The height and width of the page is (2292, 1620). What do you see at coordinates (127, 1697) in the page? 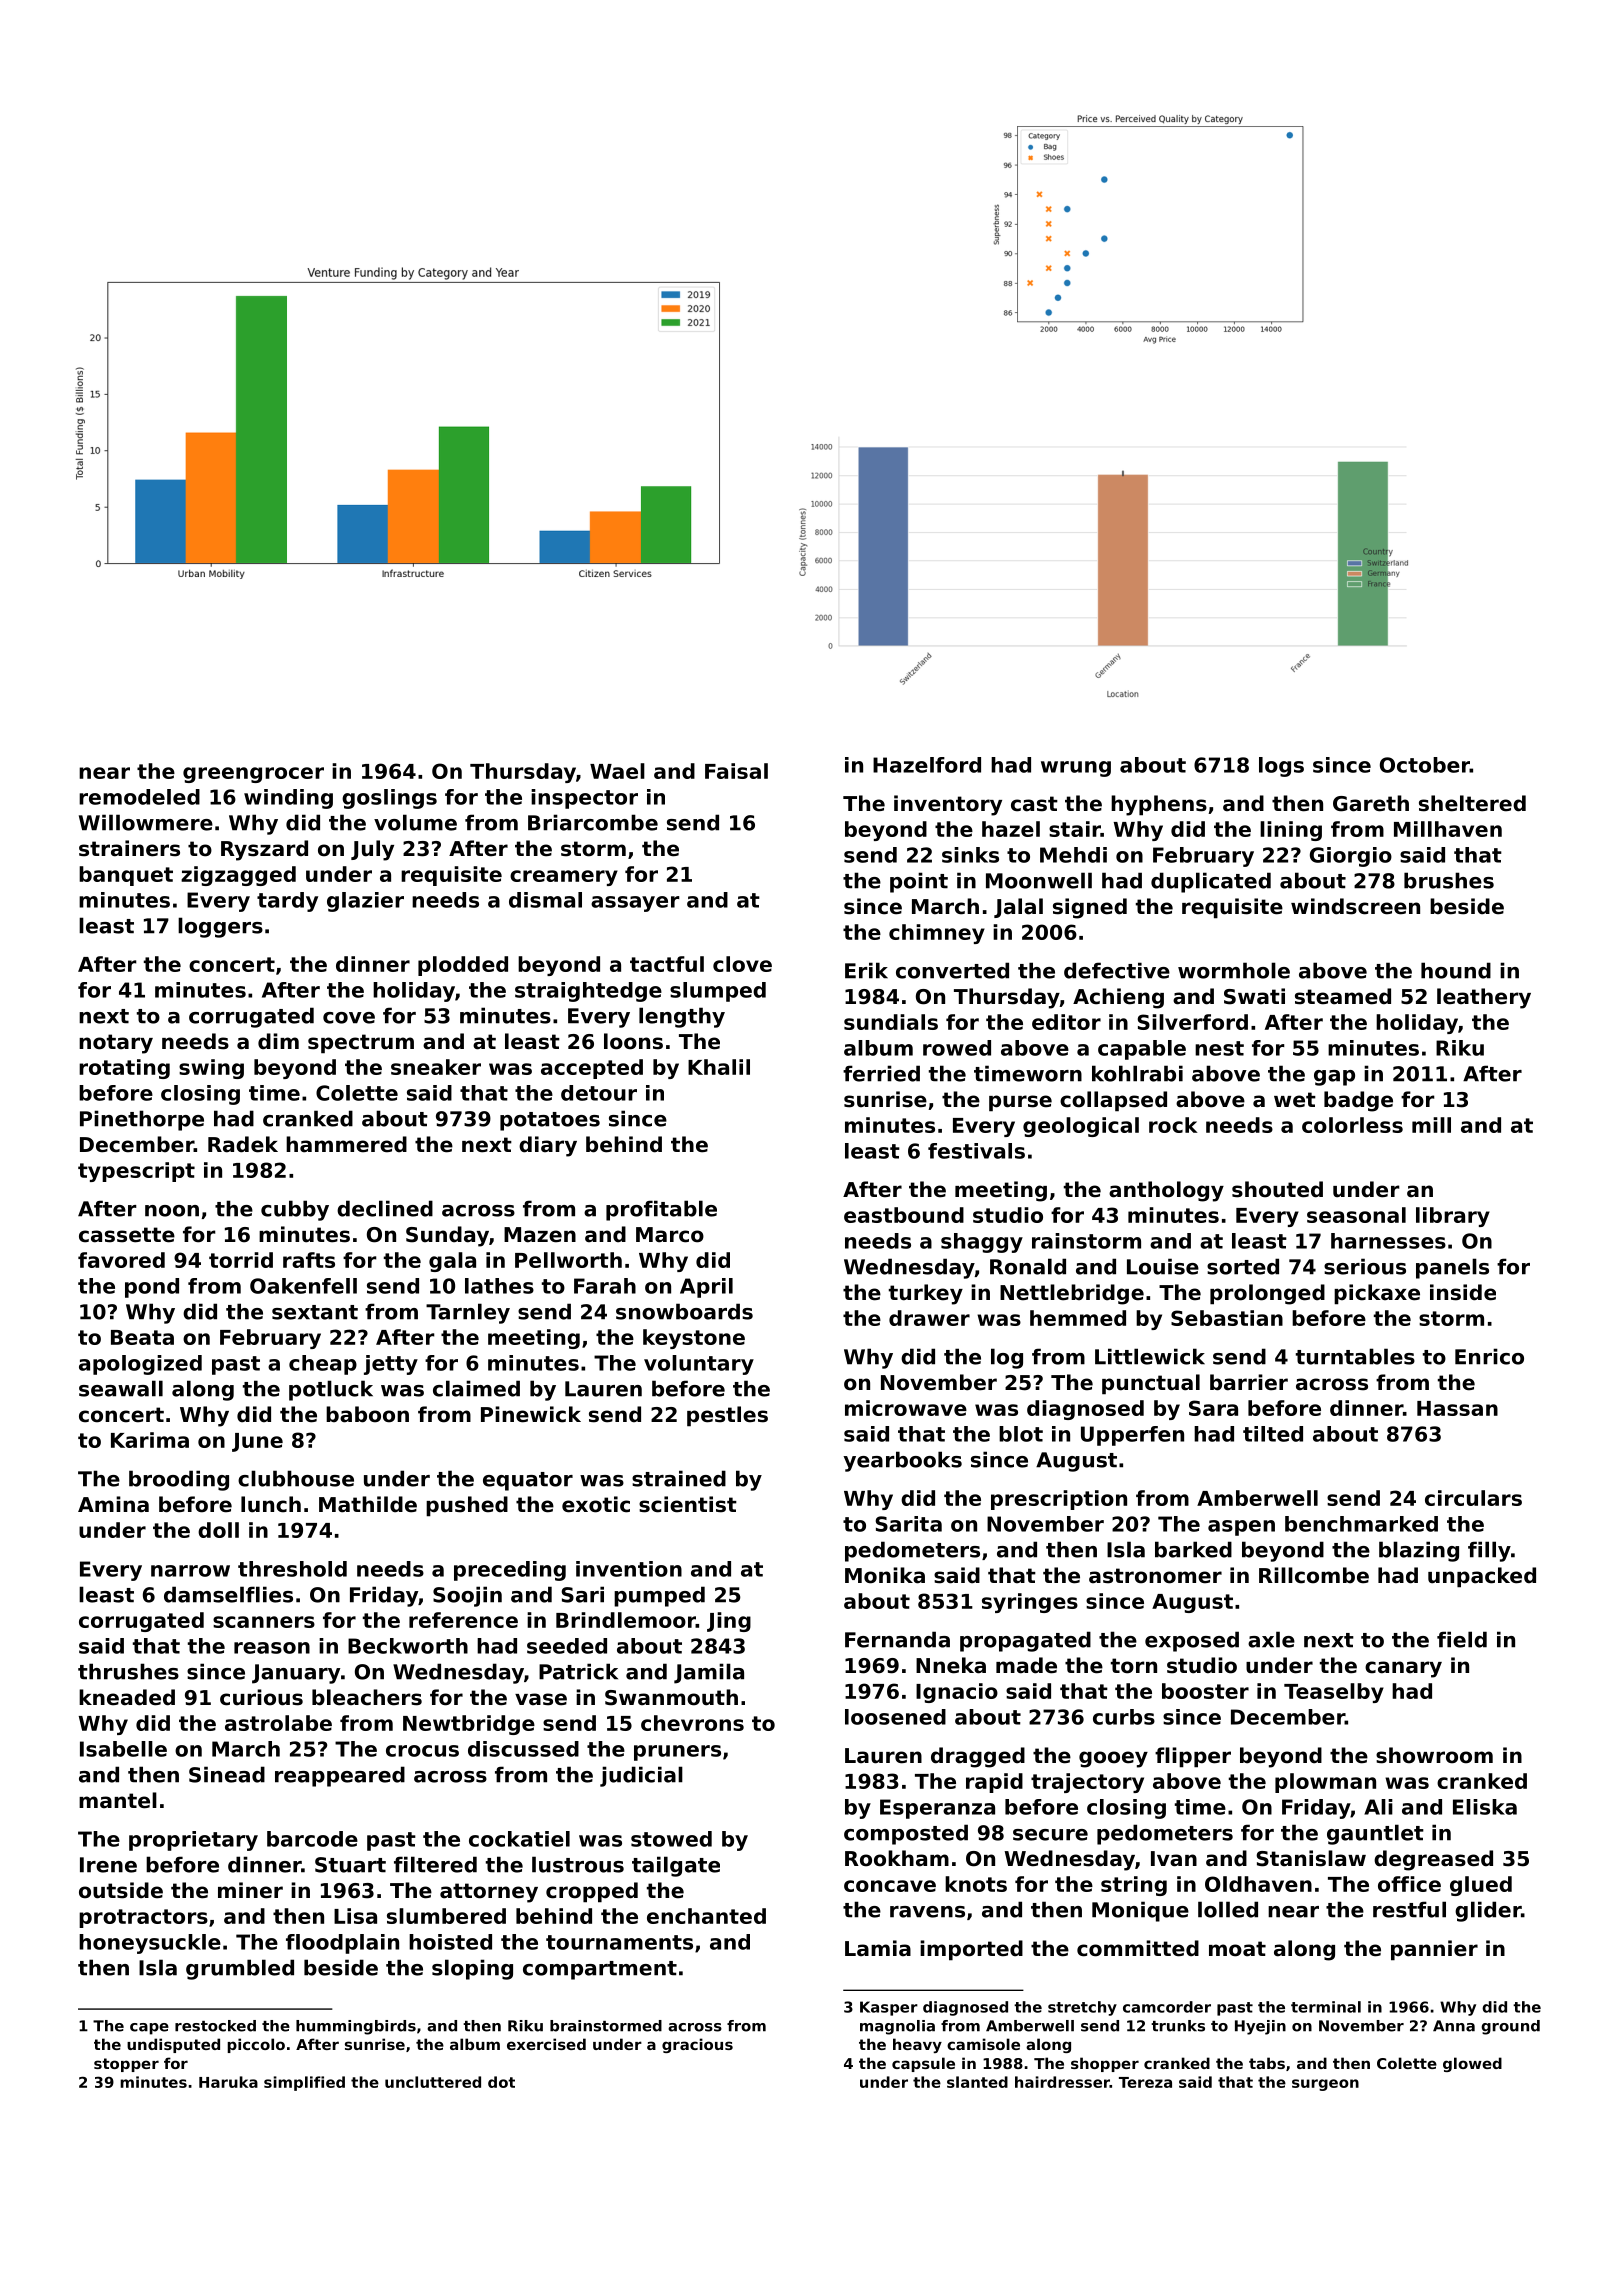
I see `kneaded` at bounding box center [127, 1697].
